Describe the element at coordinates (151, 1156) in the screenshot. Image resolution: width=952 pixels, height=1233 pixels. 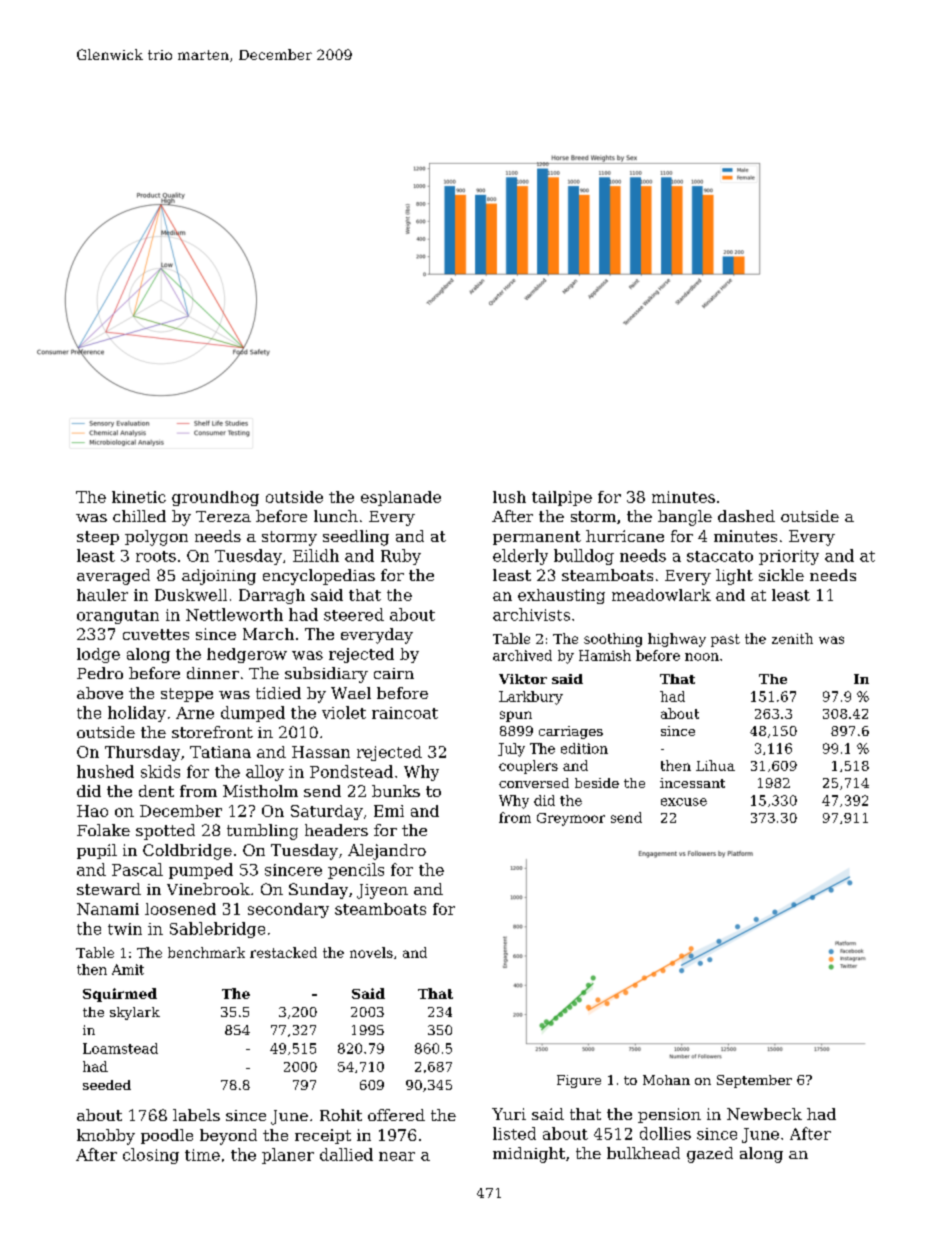
I see `closing` at that location.
